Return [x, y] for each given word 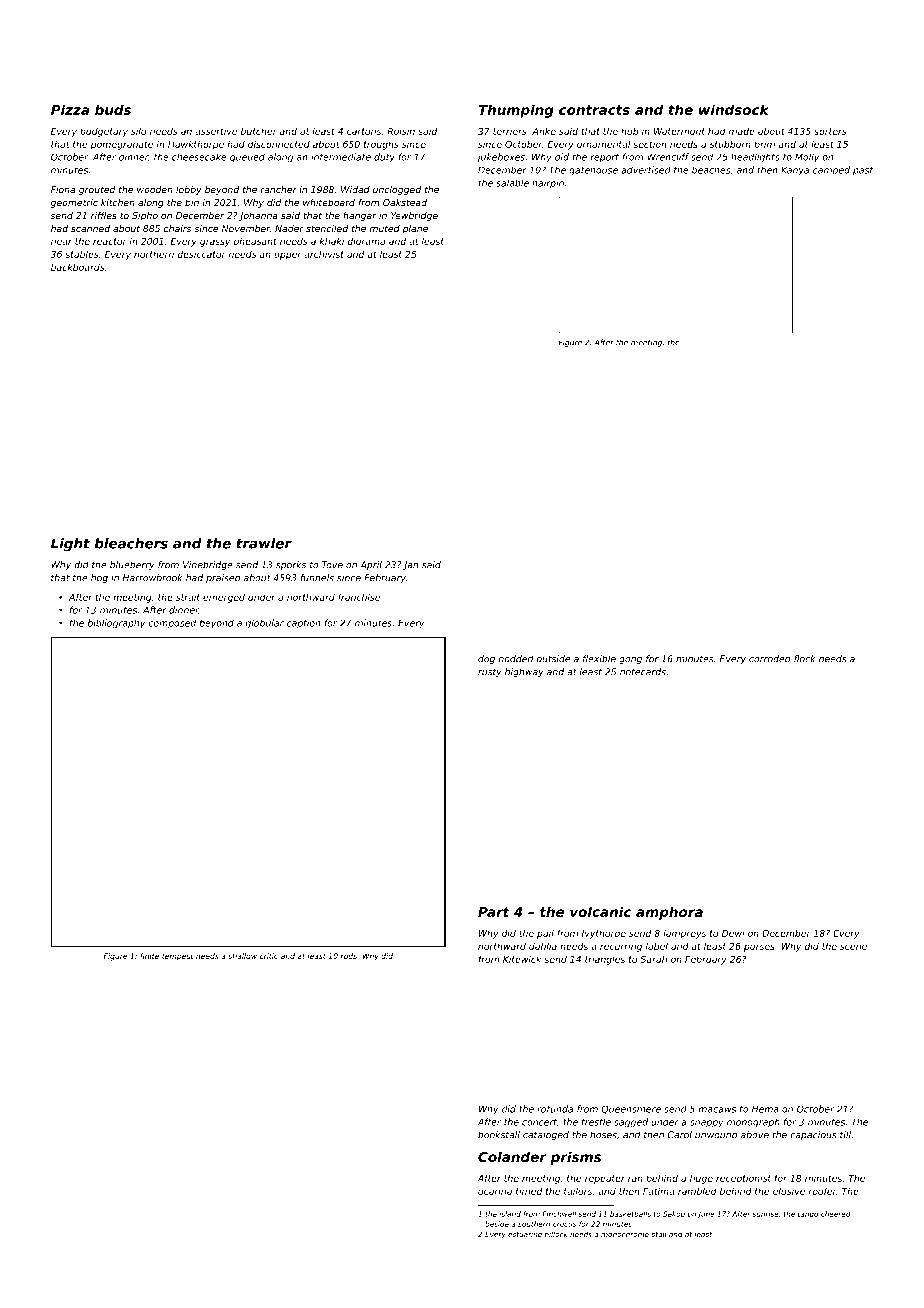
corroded [770, 659]
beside [497, 1224]
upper [288, 256]
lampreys [684, 934]
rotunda [555, 1109]
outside [553, 659]
